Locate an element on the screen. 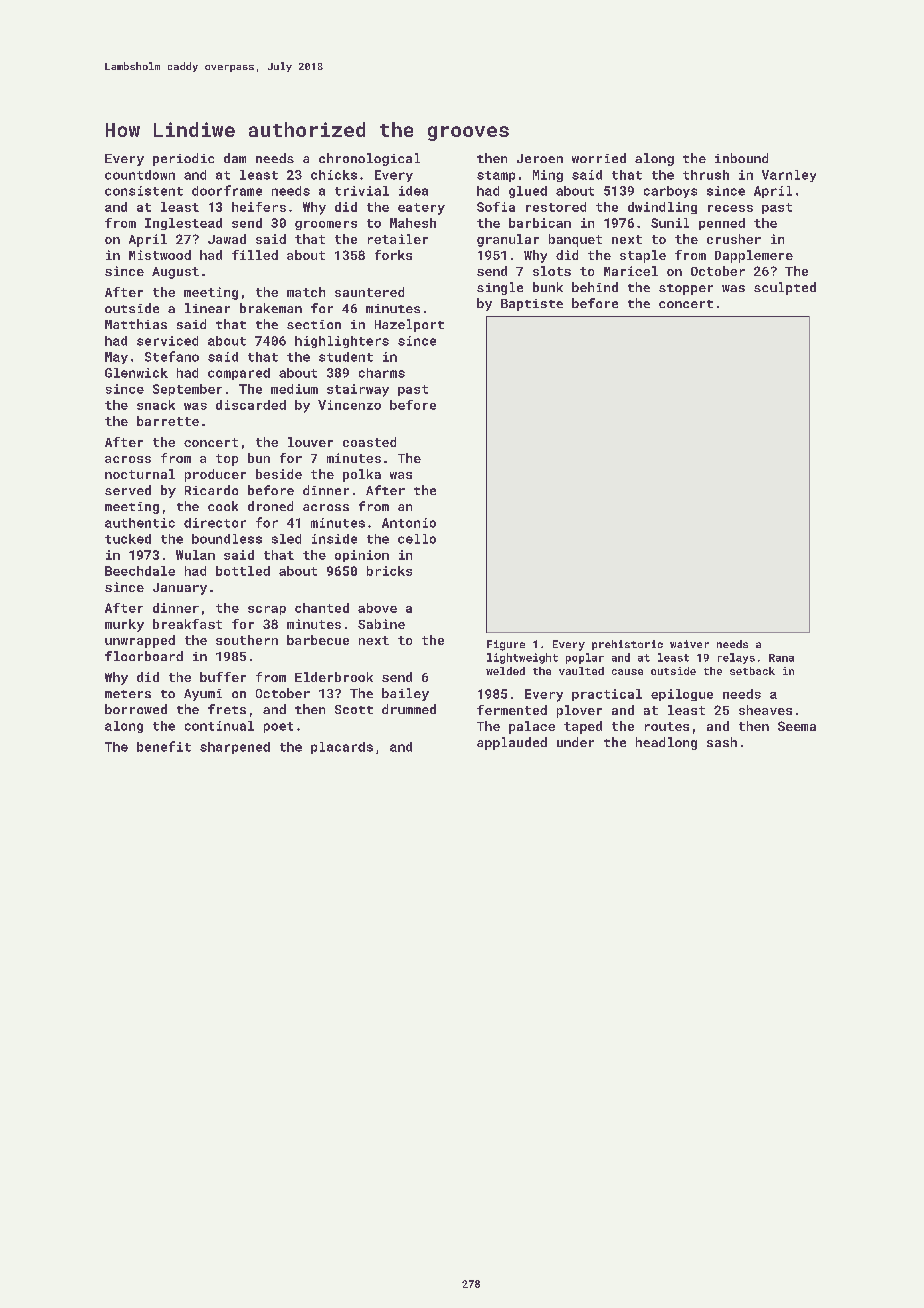  stopper is located at coordinates (686, 289).
